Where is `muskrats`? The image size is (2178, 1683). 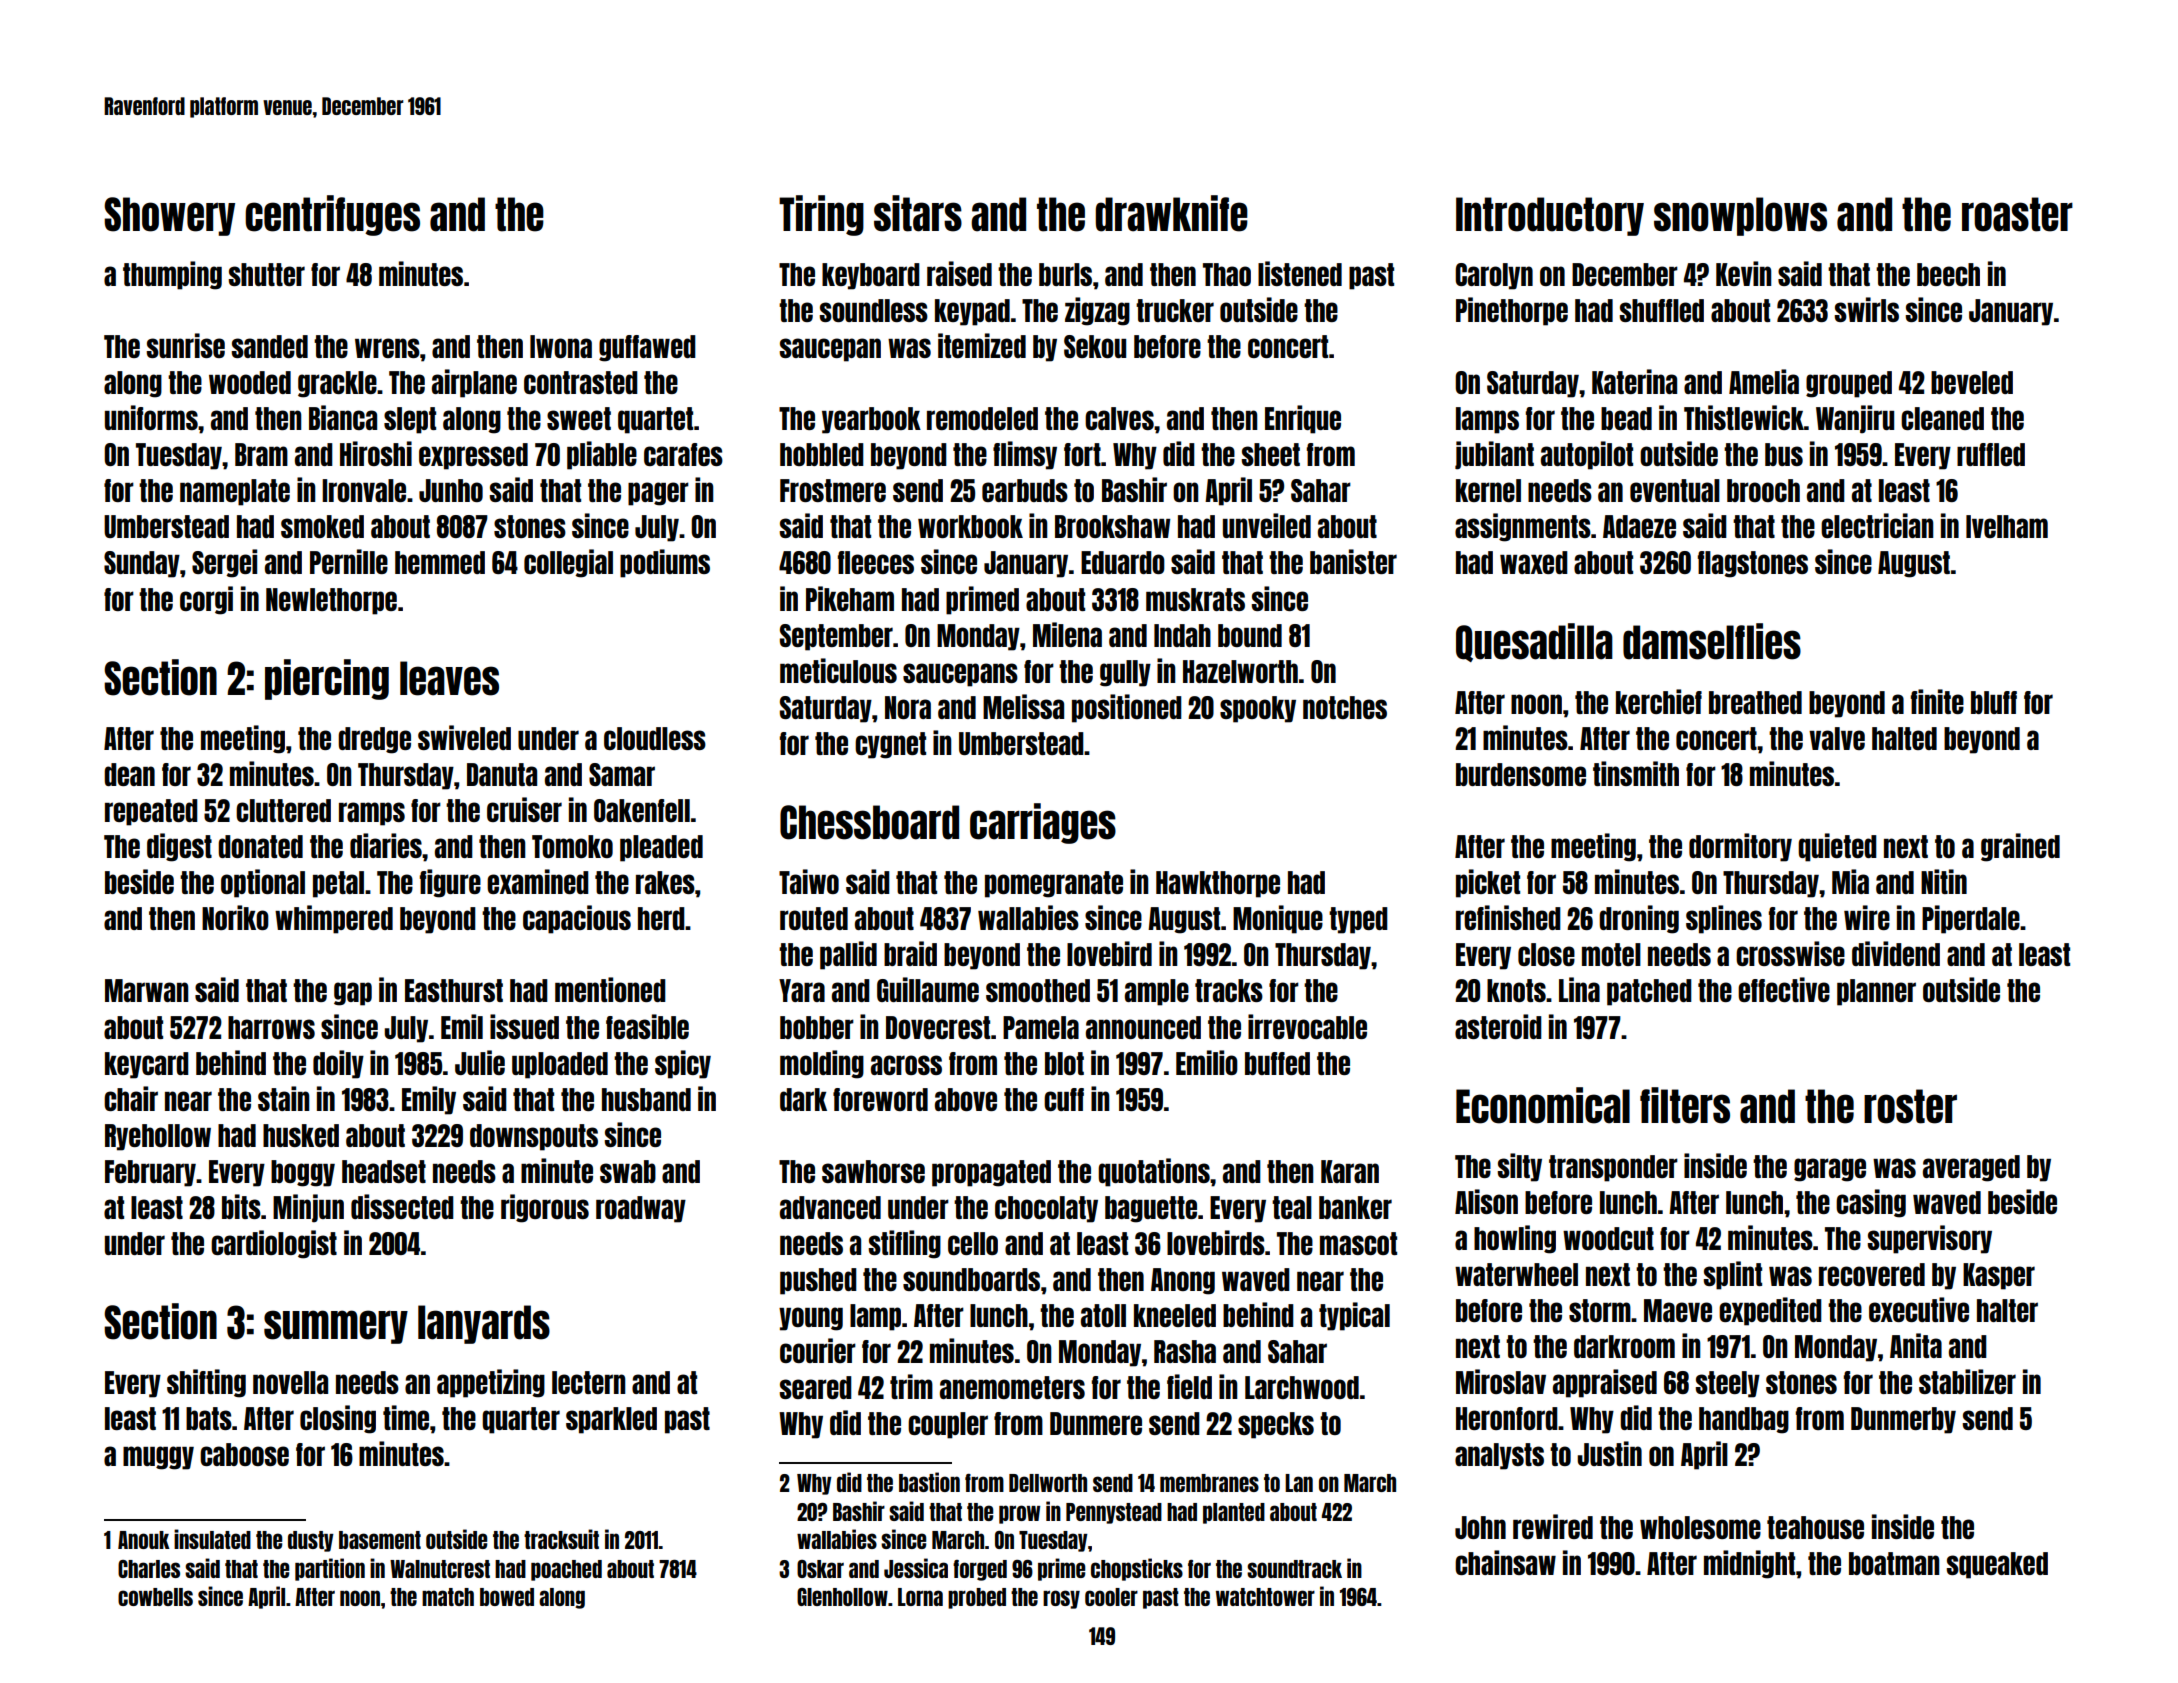
muskrats is located at coordinates (1195, 599).
